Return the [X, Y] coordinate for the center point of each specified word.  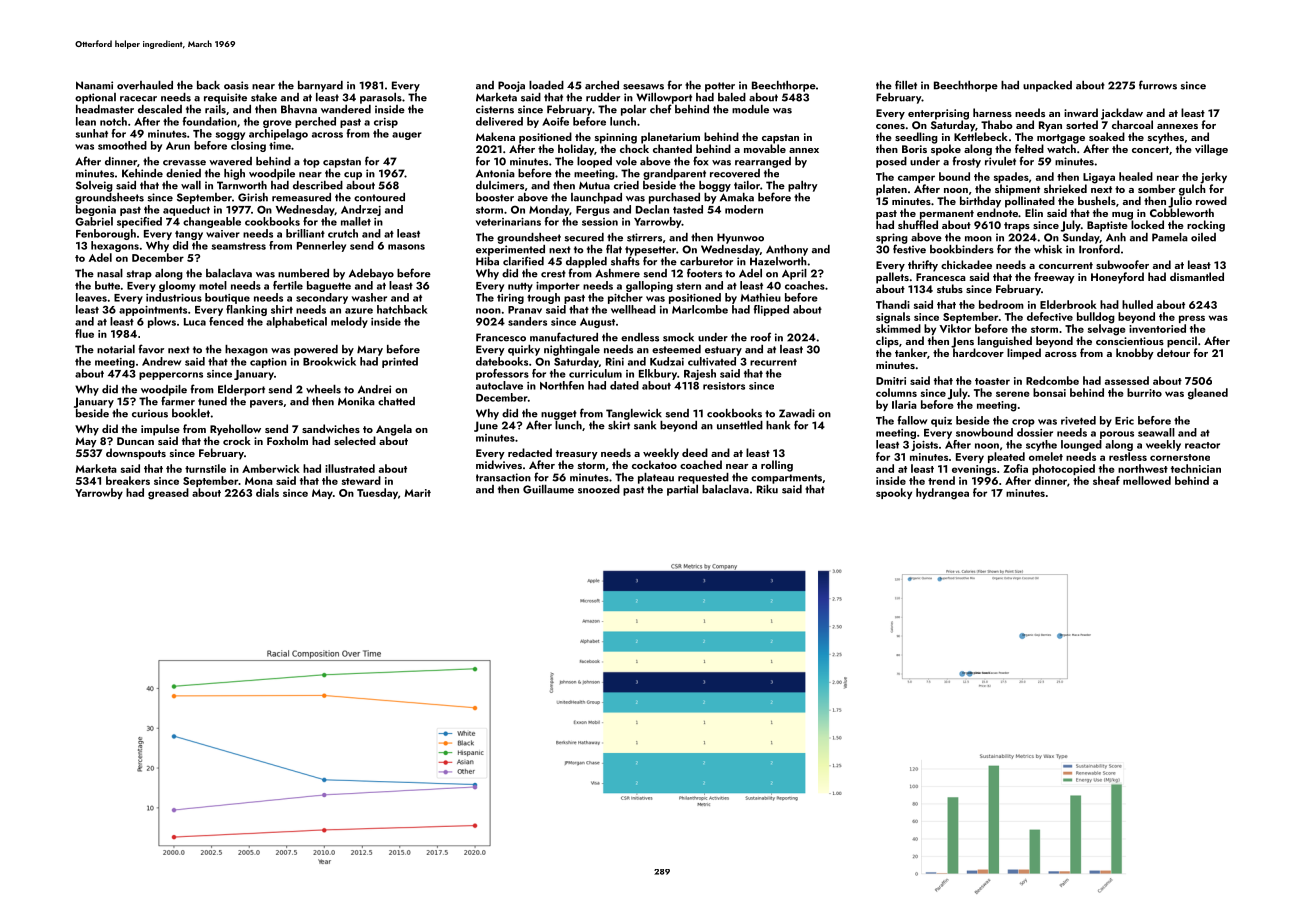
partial [682, 490]
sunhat [91, 133]
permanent [947, 215]
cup [353, 176]
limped [1024, 354]
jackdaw [1122, 114]
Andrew [161, 361]
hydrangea [942, 494]
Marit [418, 493]
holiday [576, 150]
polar [633, 110]
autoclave [499, 385]
